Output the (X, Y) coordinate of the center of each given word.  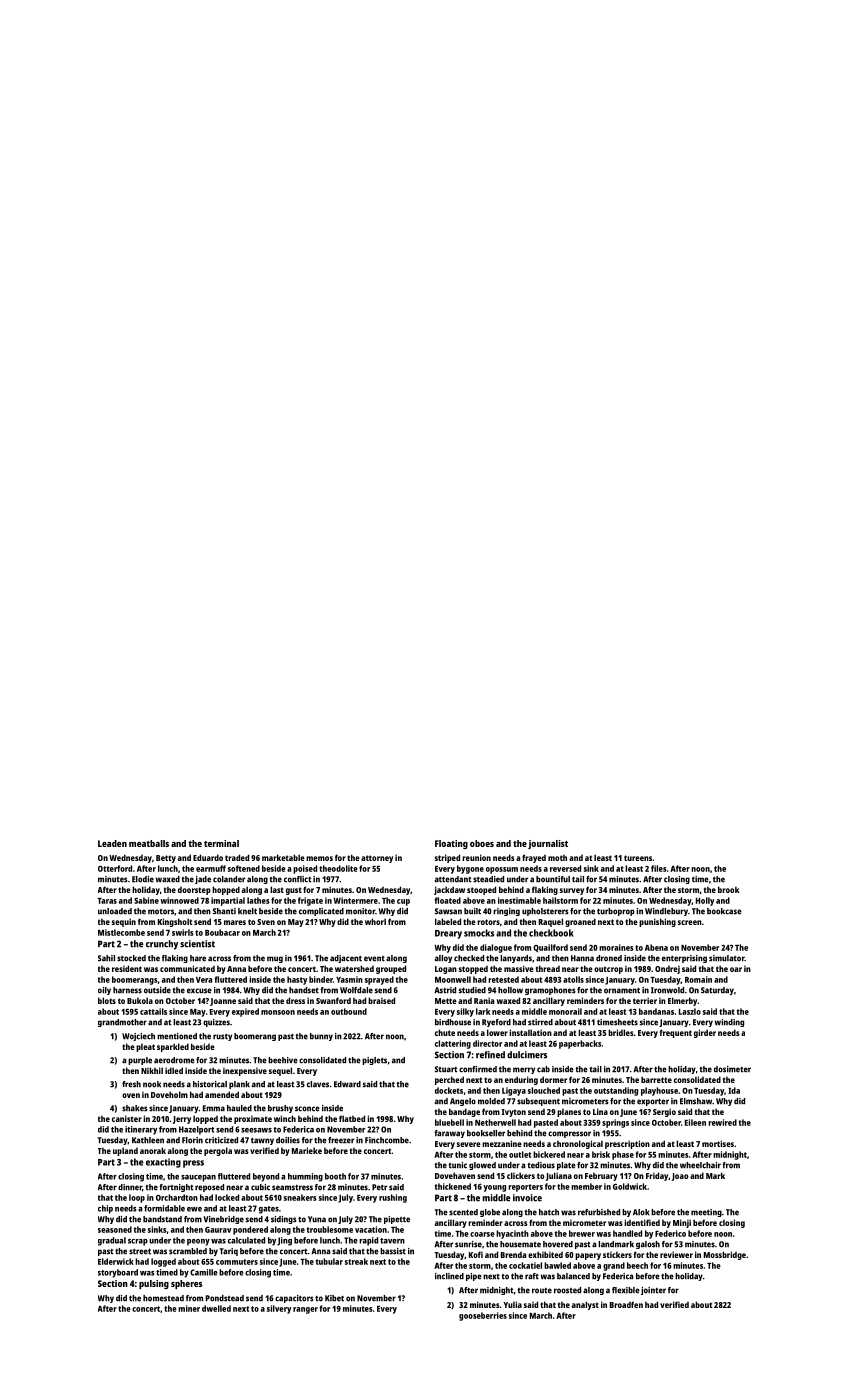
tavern (392, 1241)
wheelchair (700, 1165)
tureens (638, 858)
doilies (288, 1140)
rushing (393, 1198)
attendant (453, 879)
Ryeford (496, 1023)
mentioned (177, 1036)
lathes (258, 900)
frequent (676, 1033)
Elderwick (116, 1261)
